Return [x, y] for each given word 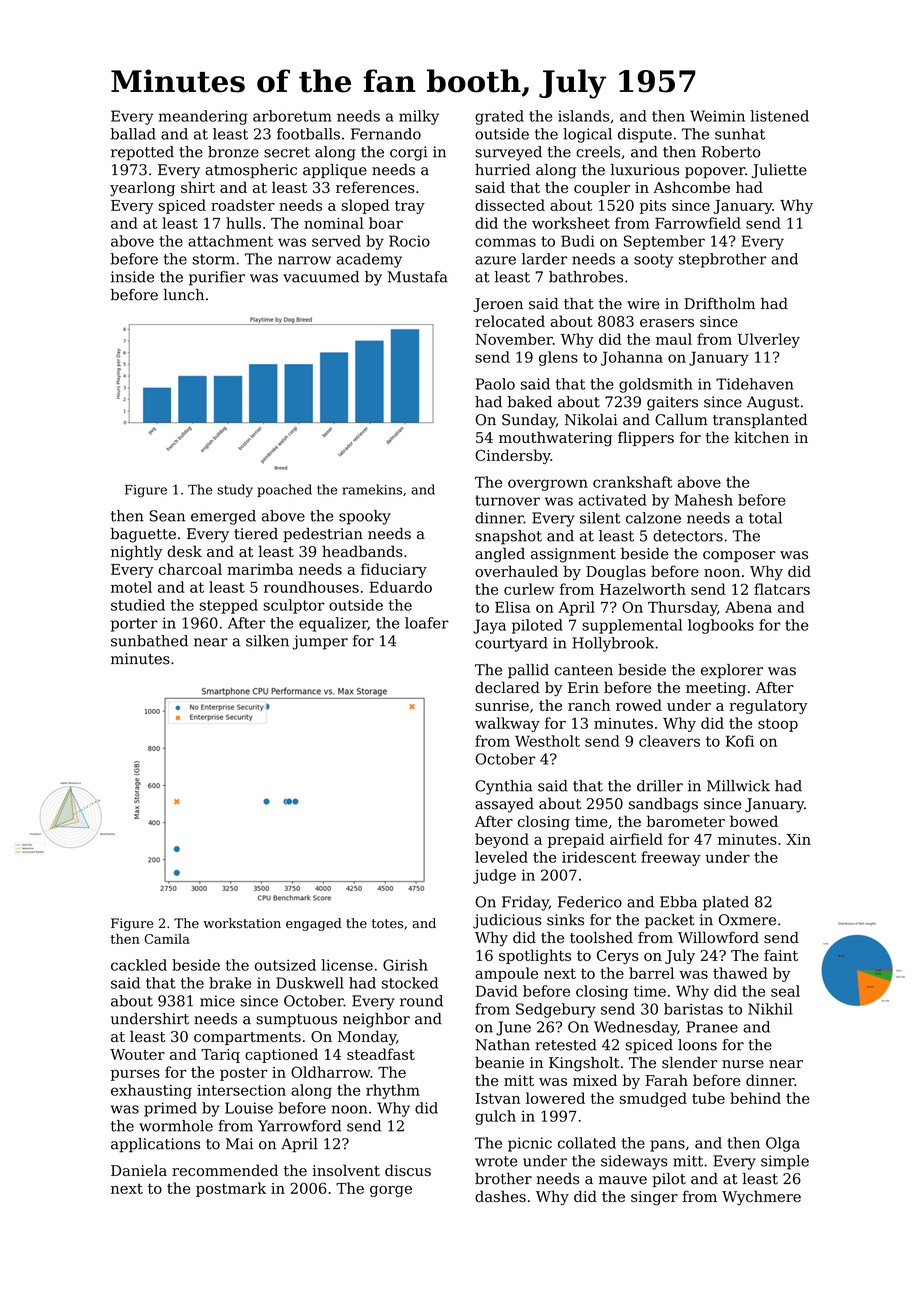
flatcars [782, 589]
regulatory [768, 706]
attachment [230, 241]
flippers [646, 438]
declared [507, 687]
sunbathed [149, 641]
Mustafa [418, 277]
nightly [136, 553]
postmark [231, 1189]
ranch [589, 705]
